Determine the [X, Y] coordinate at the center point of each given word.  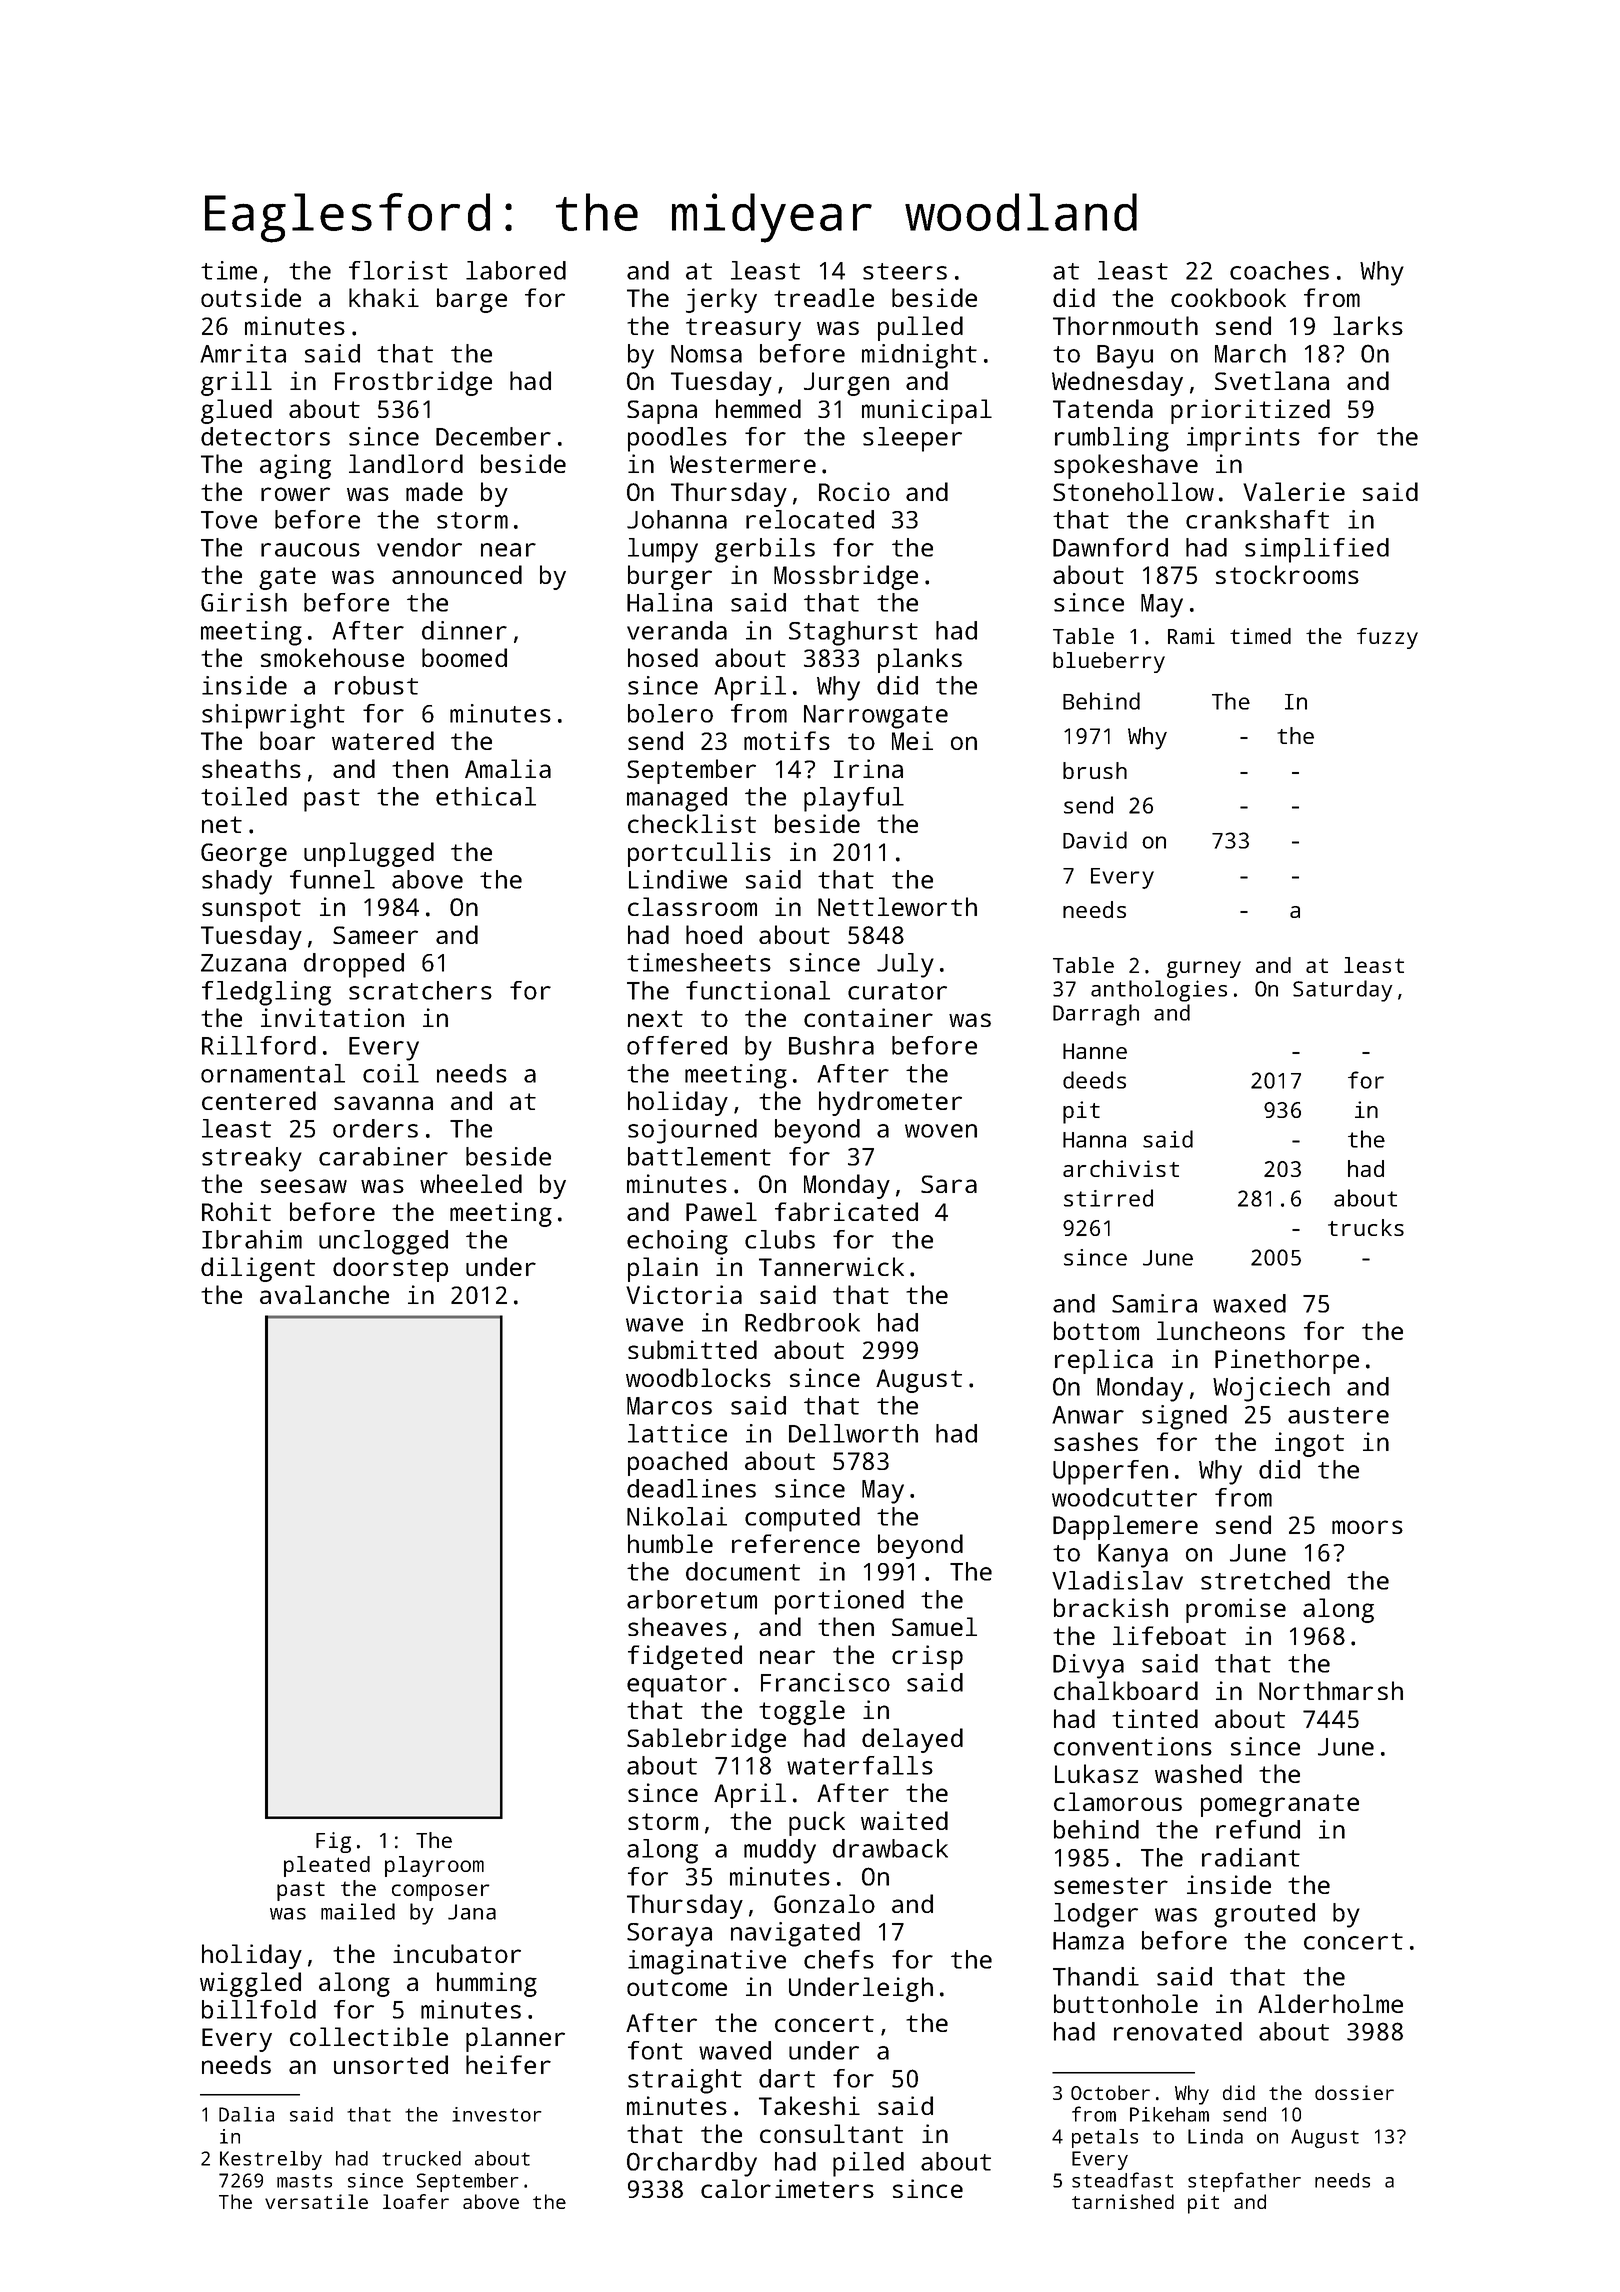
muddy [780, 1851]
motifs [787, 740]
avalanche [324, 1294]
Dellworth [853, 1433]
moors [1367, 1527]
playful [854, 799]
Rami [1191, 636]
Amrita [243, 353]
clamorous [1118, 1801]
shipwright [273, 716]
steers [905, 271]
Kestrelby [271, 2160]
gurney [1204, 969]
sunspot [251, 910]
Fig [333, 1842]
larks [1368, 325]
